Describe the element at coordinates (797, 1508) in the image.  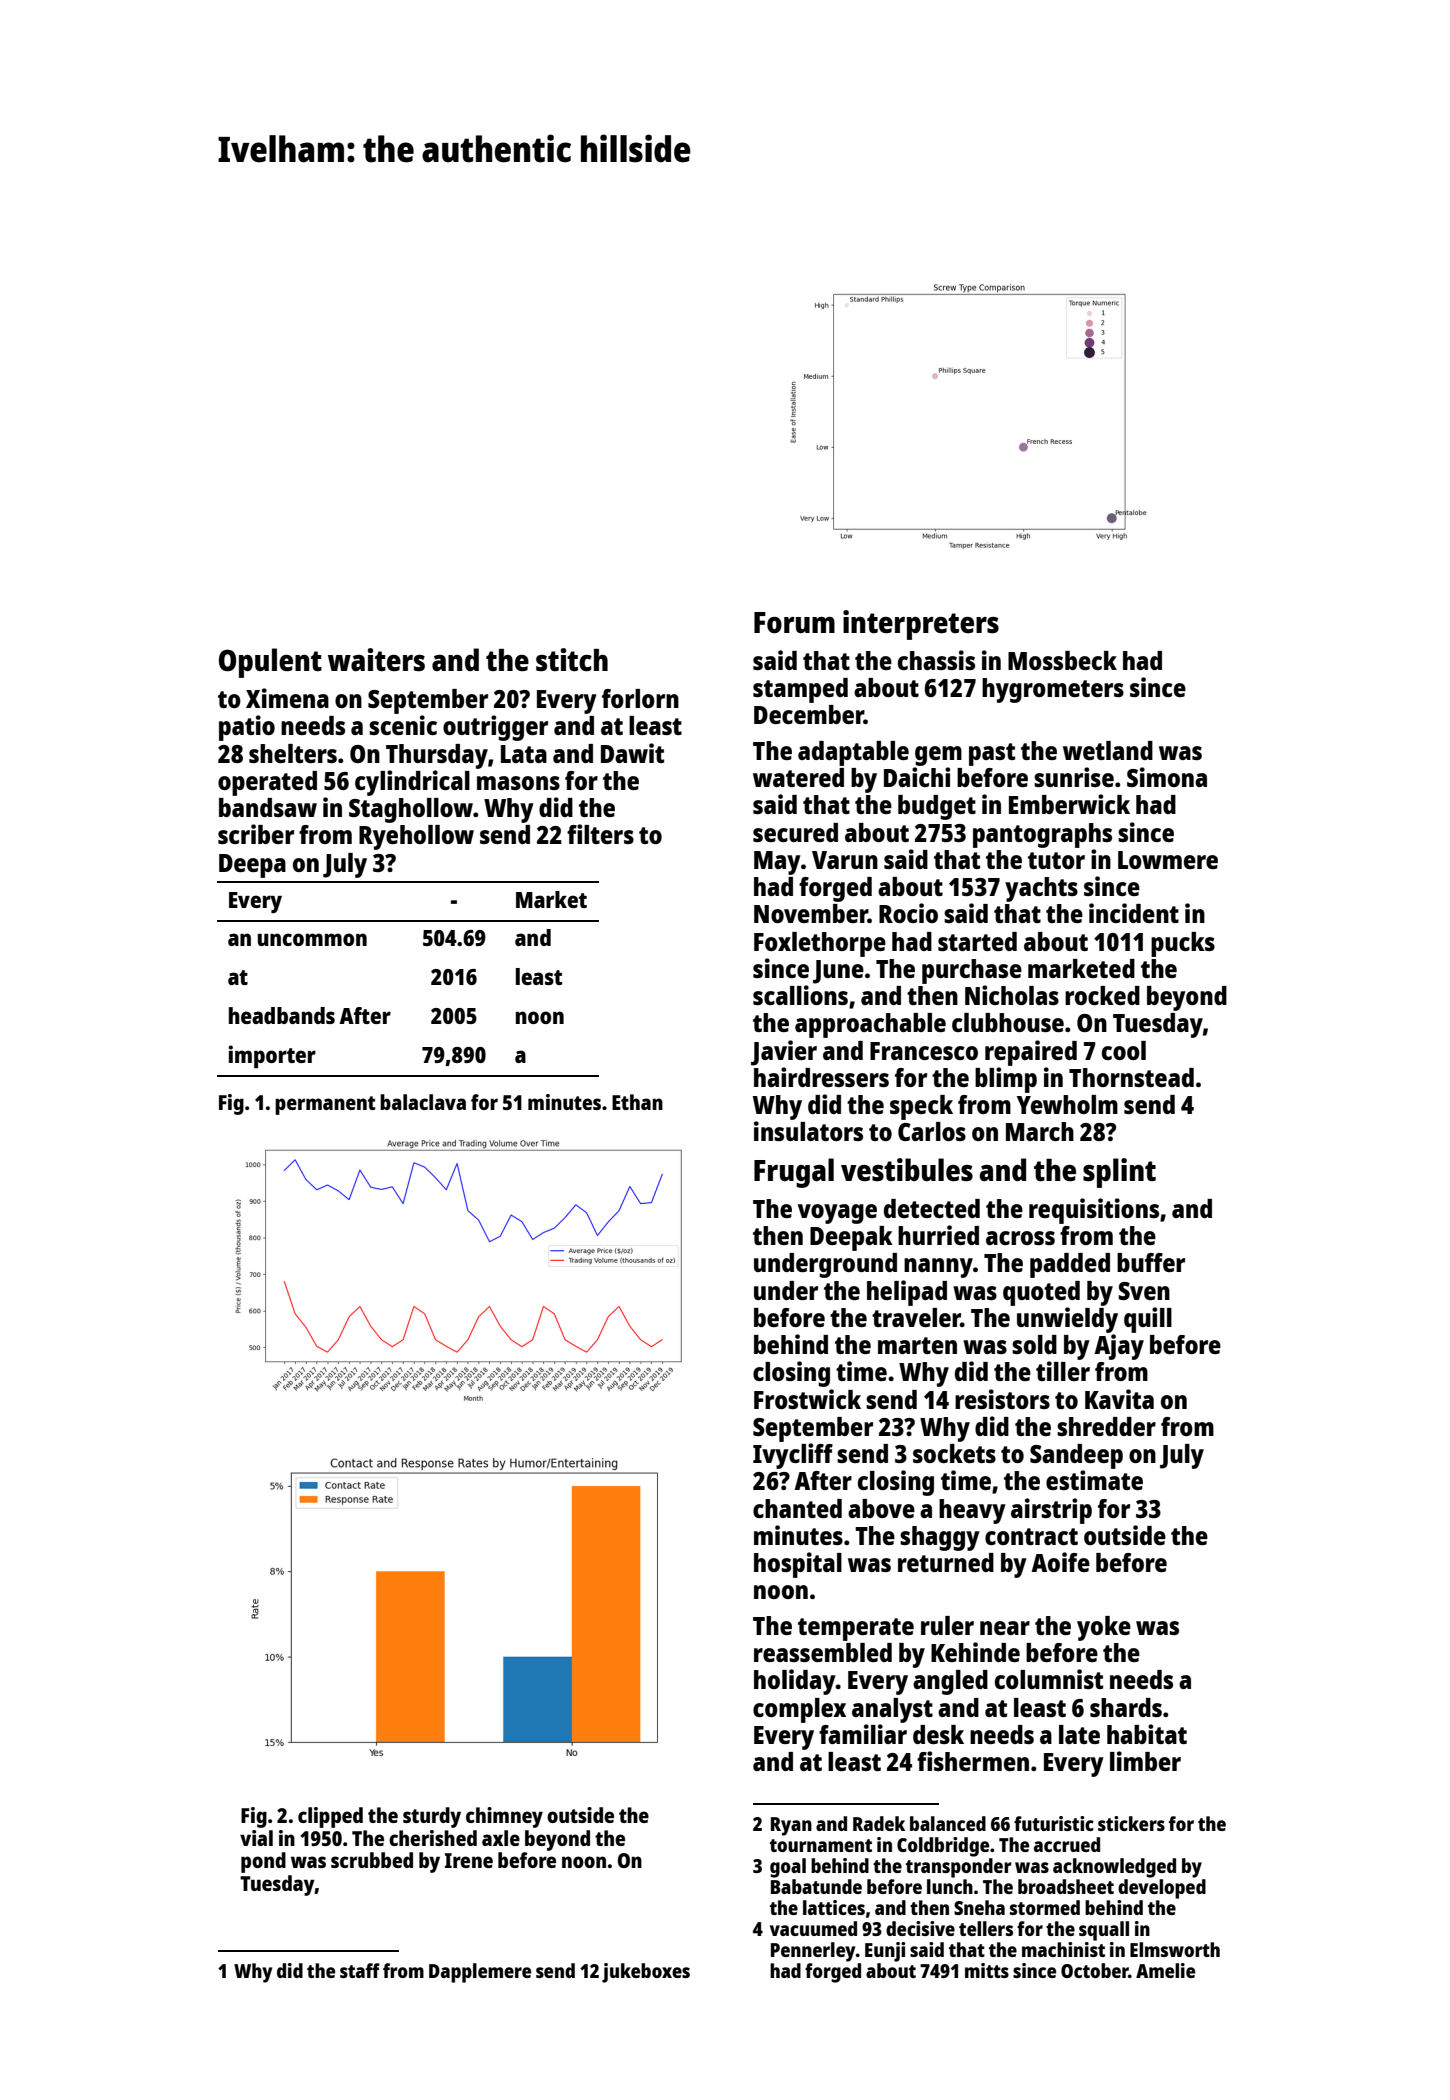
I see `chanted` at that location.
